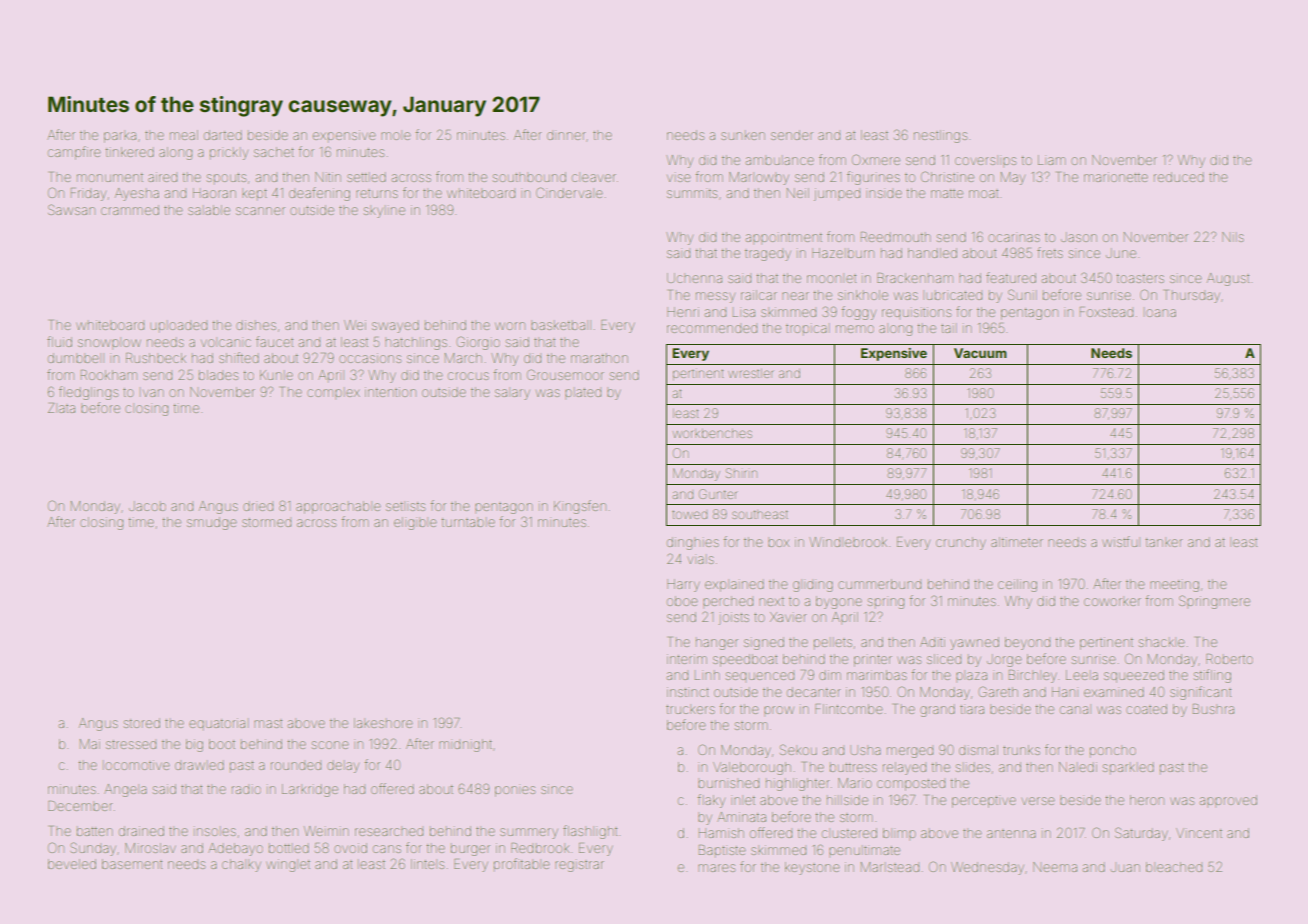 Image resolution: width=1308 pixels, height=924 pixels. What do you see at coordinates (565, 374) in the page?
I see `Grousemoor` at bounding box center [565, 374].
